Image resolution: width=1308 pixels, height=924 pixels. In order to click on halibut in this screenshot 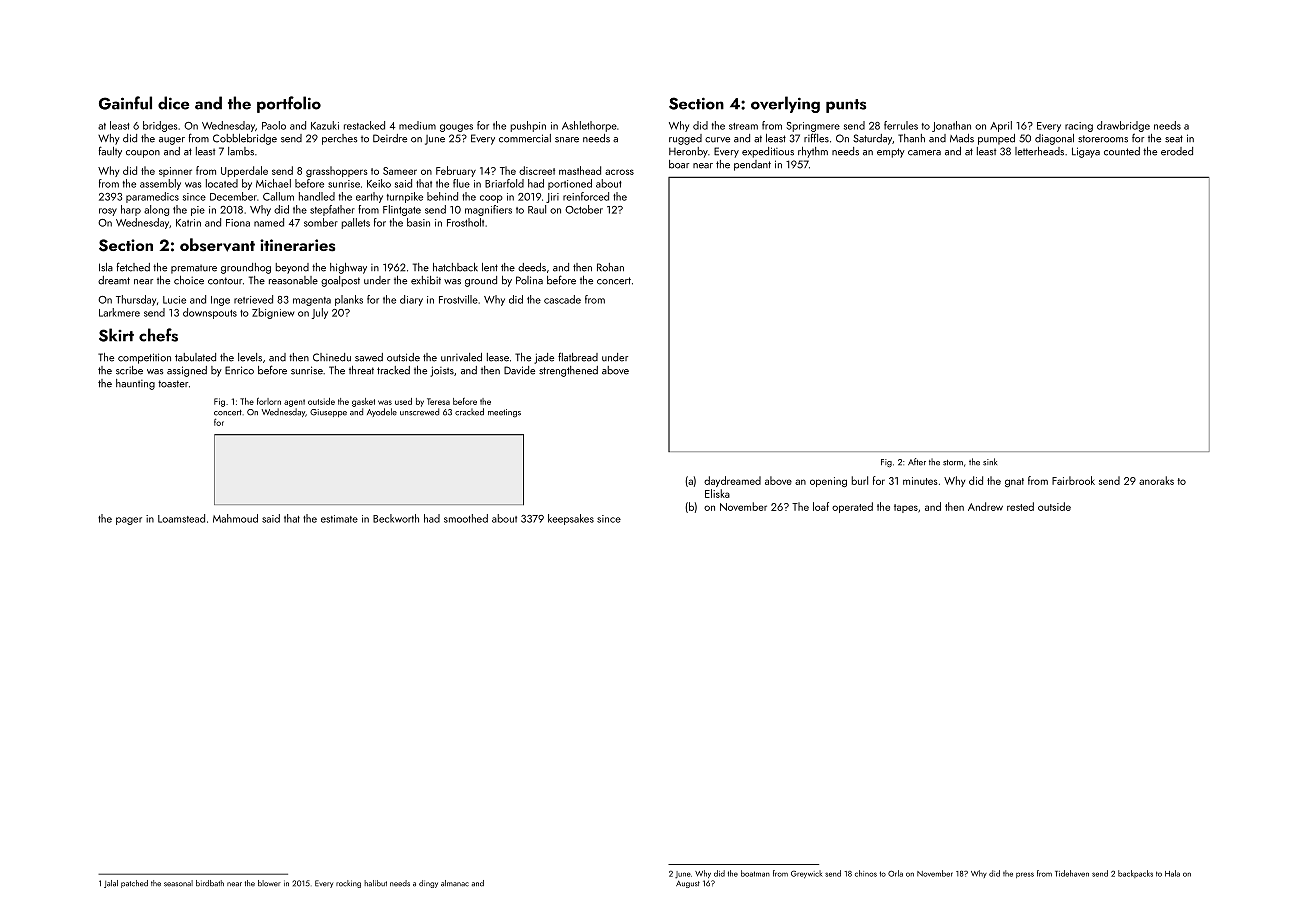, I will do `click(375, 883)`.
